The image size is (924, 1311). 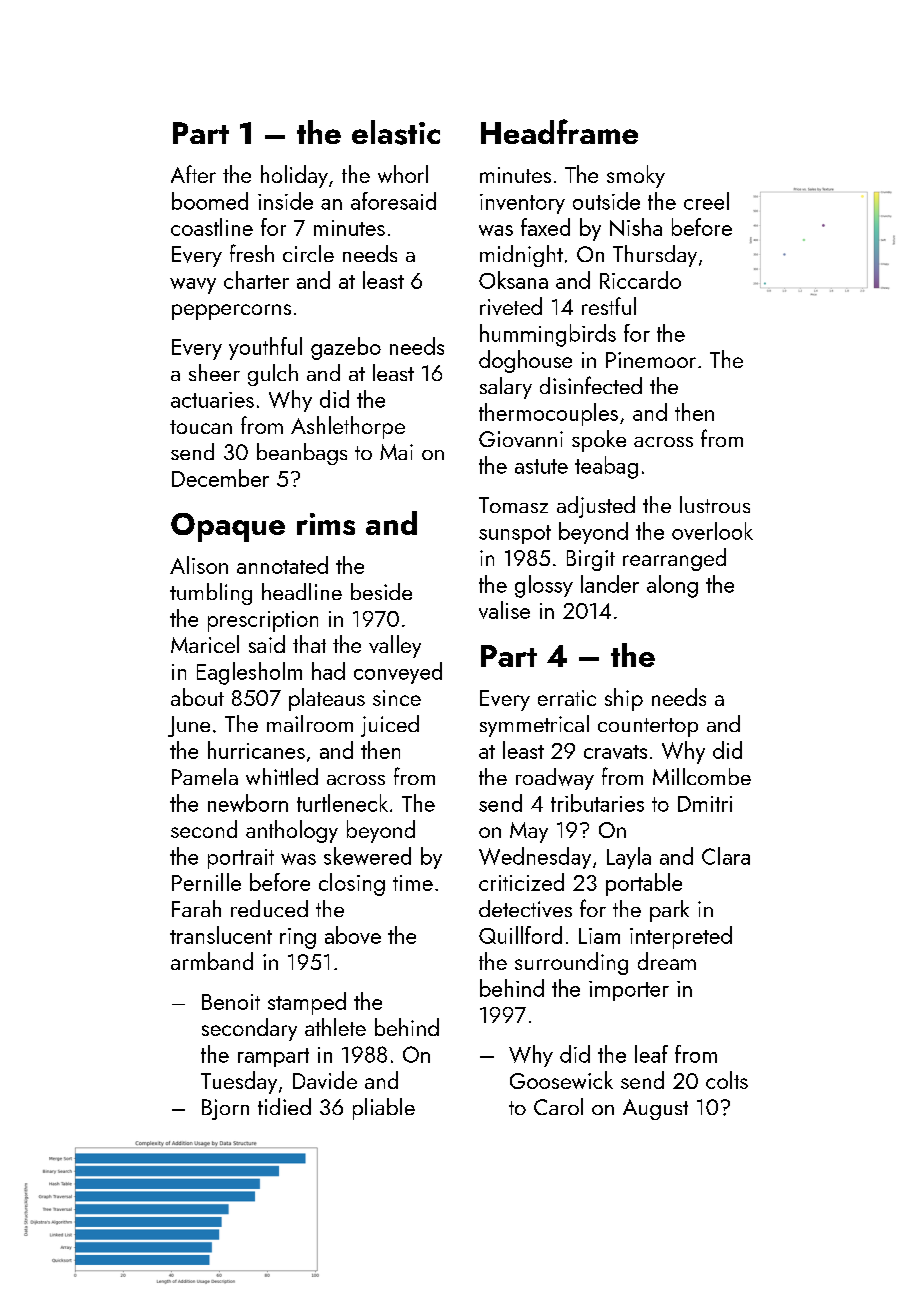 What do you see at coordinates (212, 961) in the document?
I see `armband` at bounding box center [212, 961].
